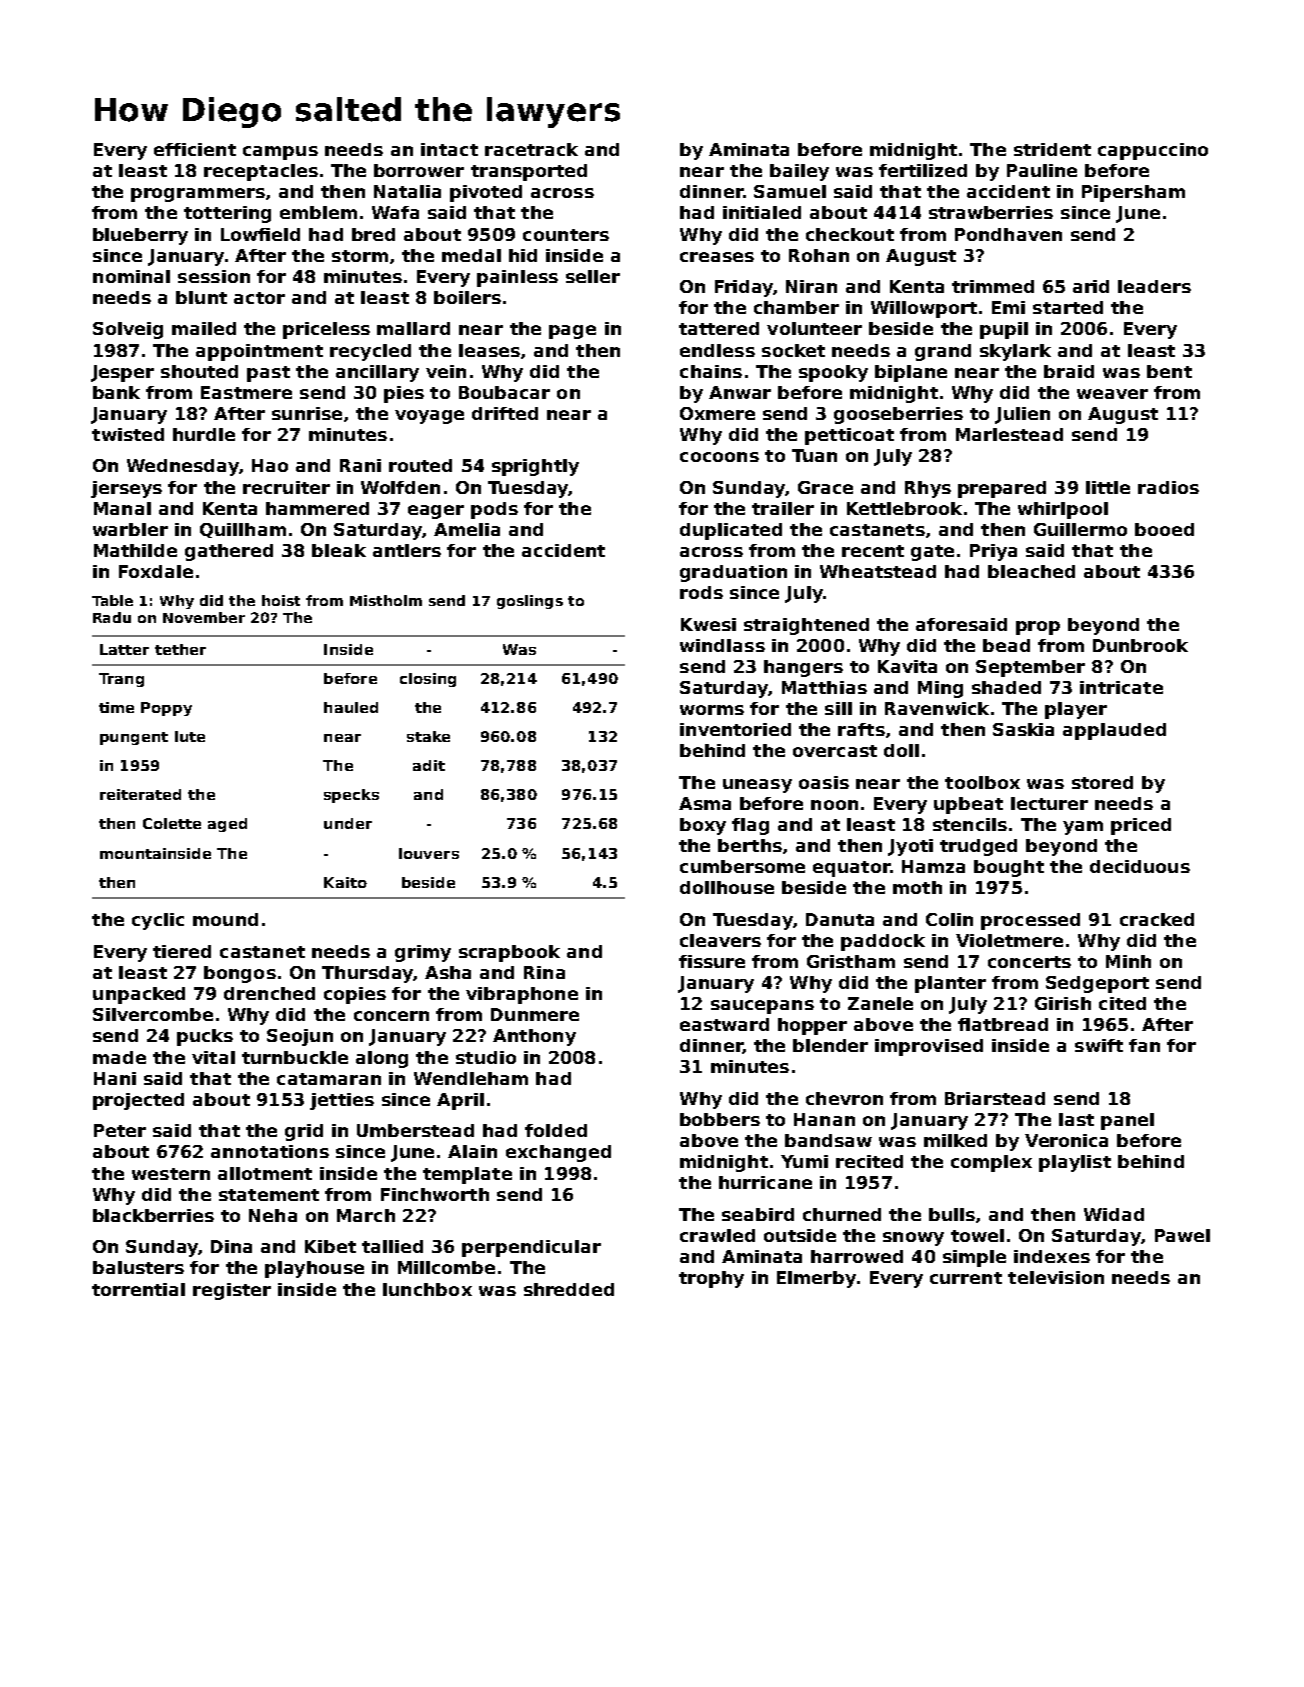 This screenshot has height=1687, width=1304. Describe the element at coordinates (991, 212) in the screenshot. I see `strawberries` at that location.
